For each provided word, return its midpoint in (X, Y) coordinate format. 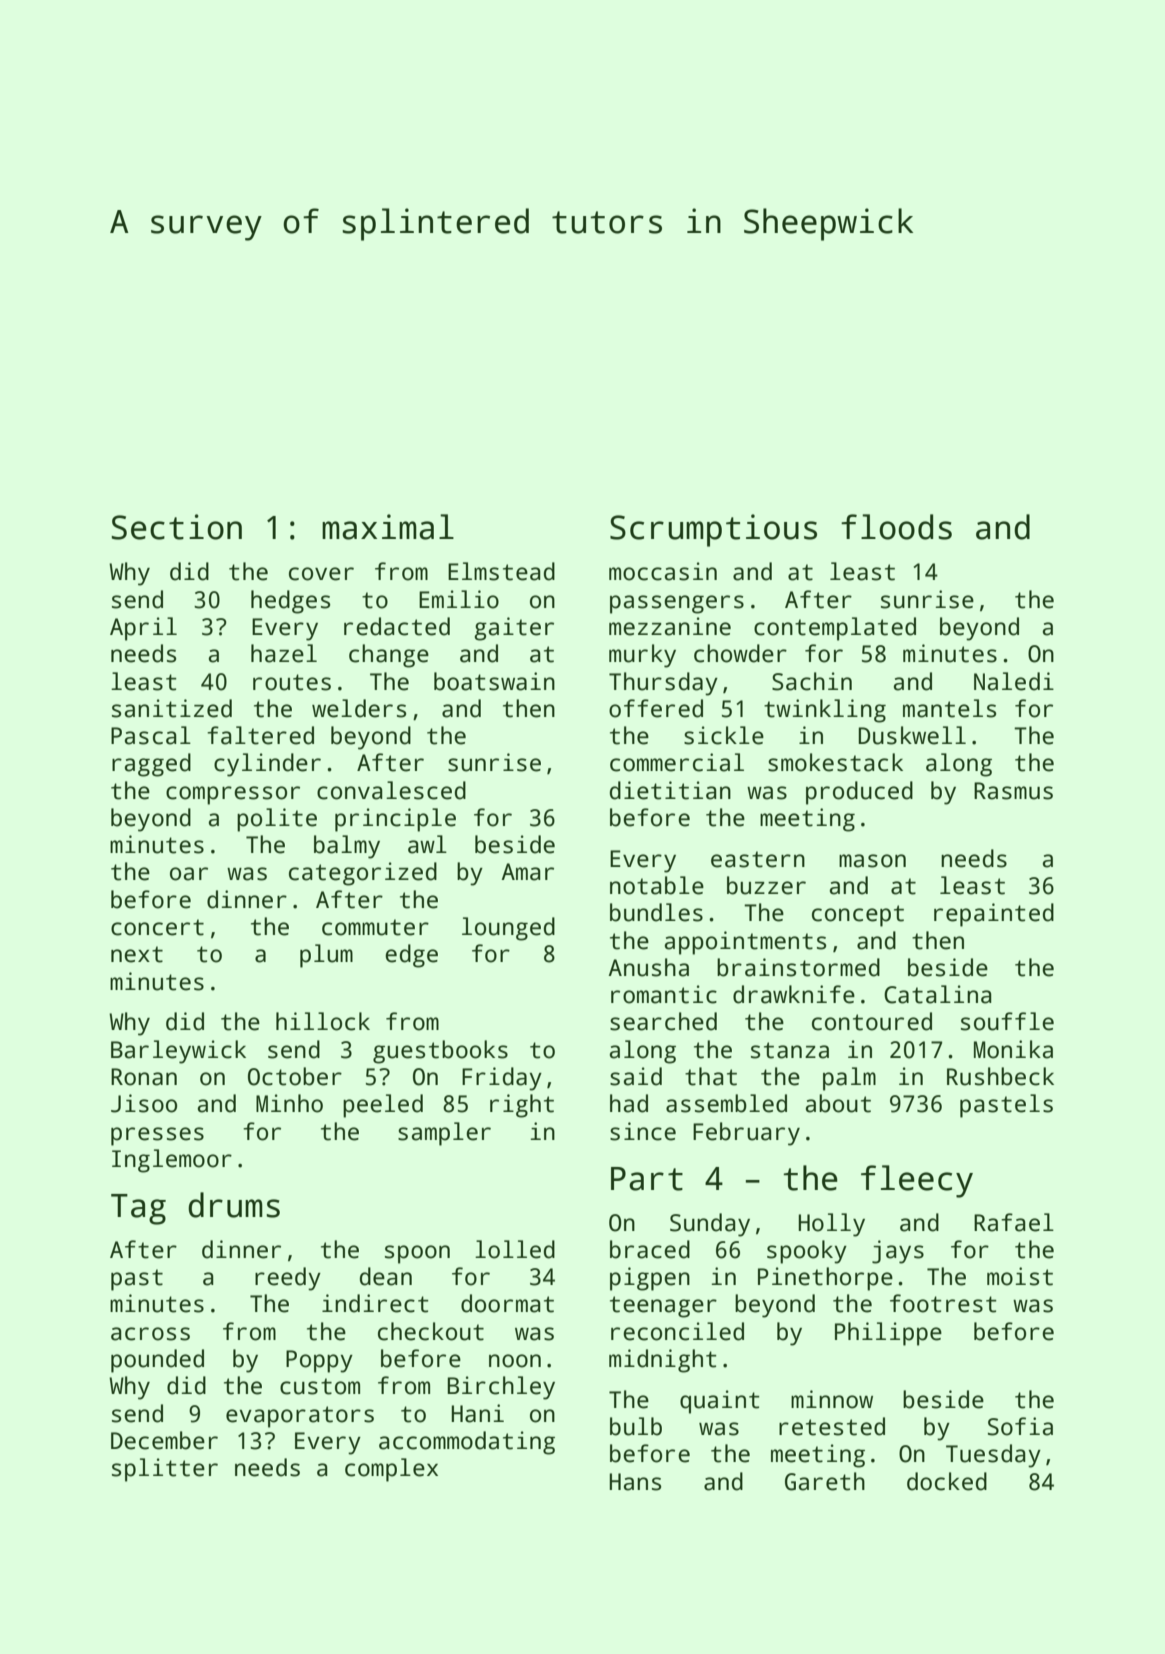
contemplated (835, 629)
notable (657, 885)
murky (642, 656)
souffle (1007, 1021)
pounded (157, 1361)
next (137, 954)
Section (177, 527)
